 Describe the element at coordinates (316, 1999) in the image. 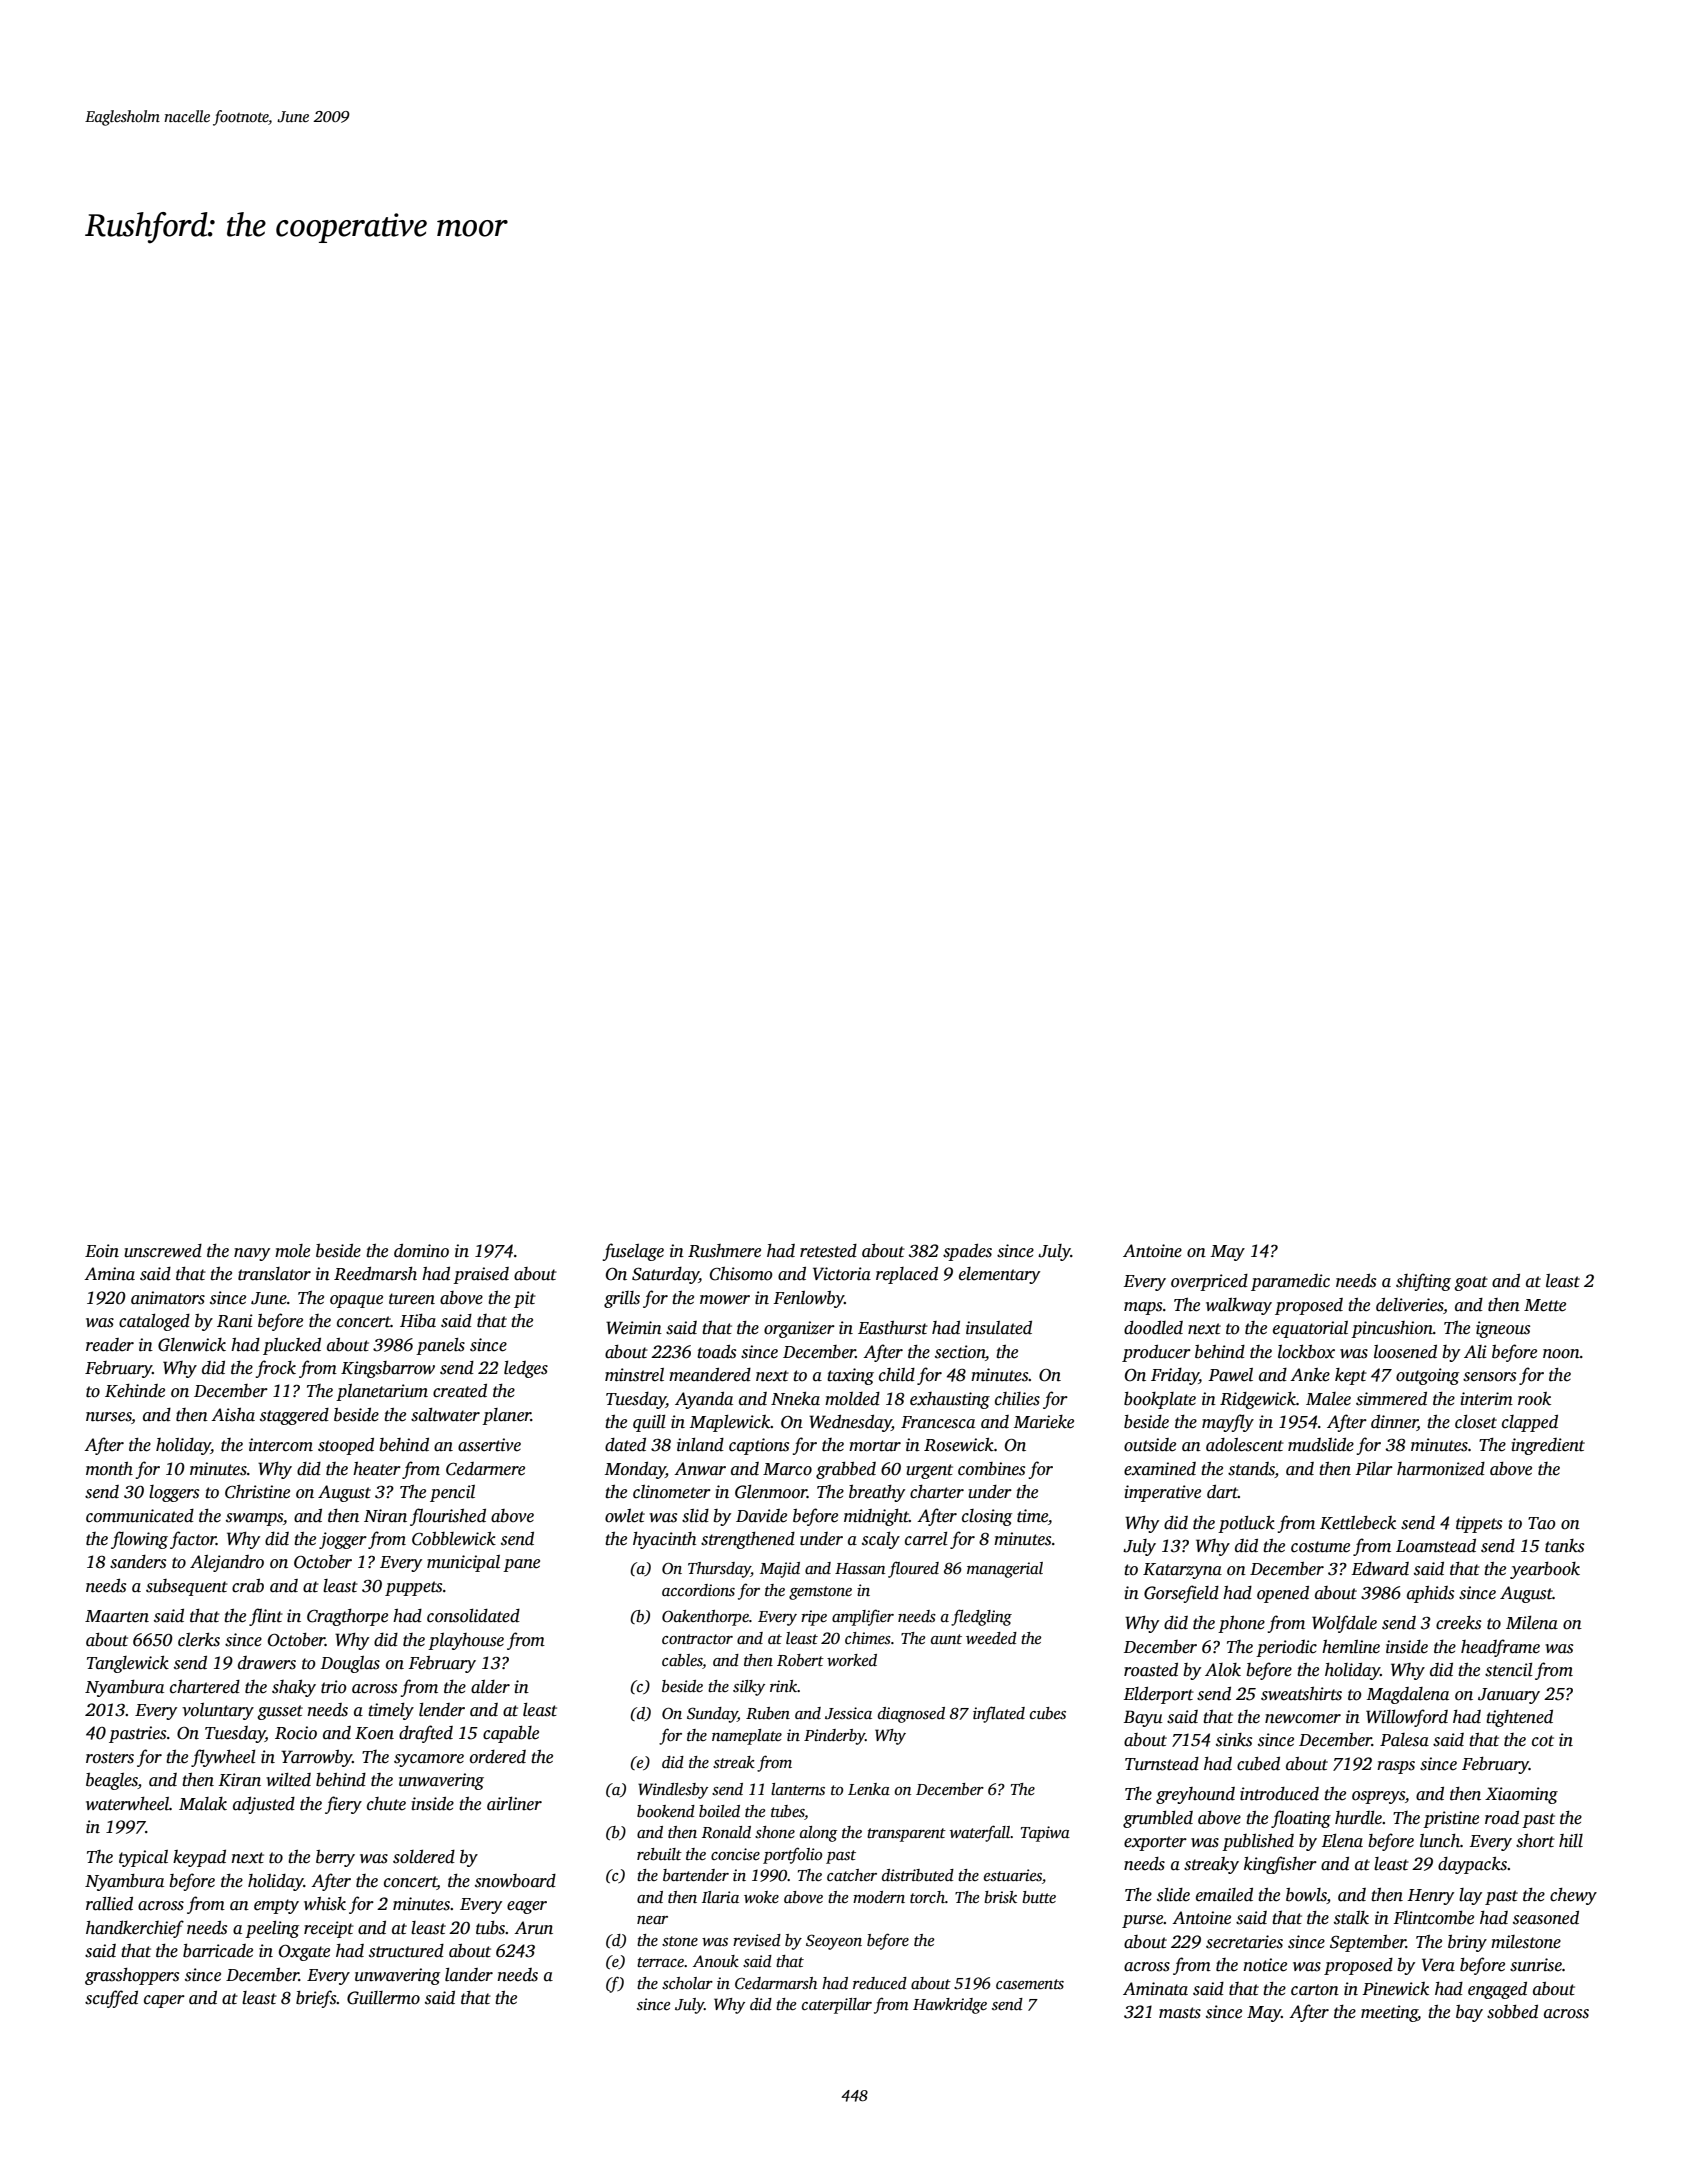

I see `briefs` at that location.
